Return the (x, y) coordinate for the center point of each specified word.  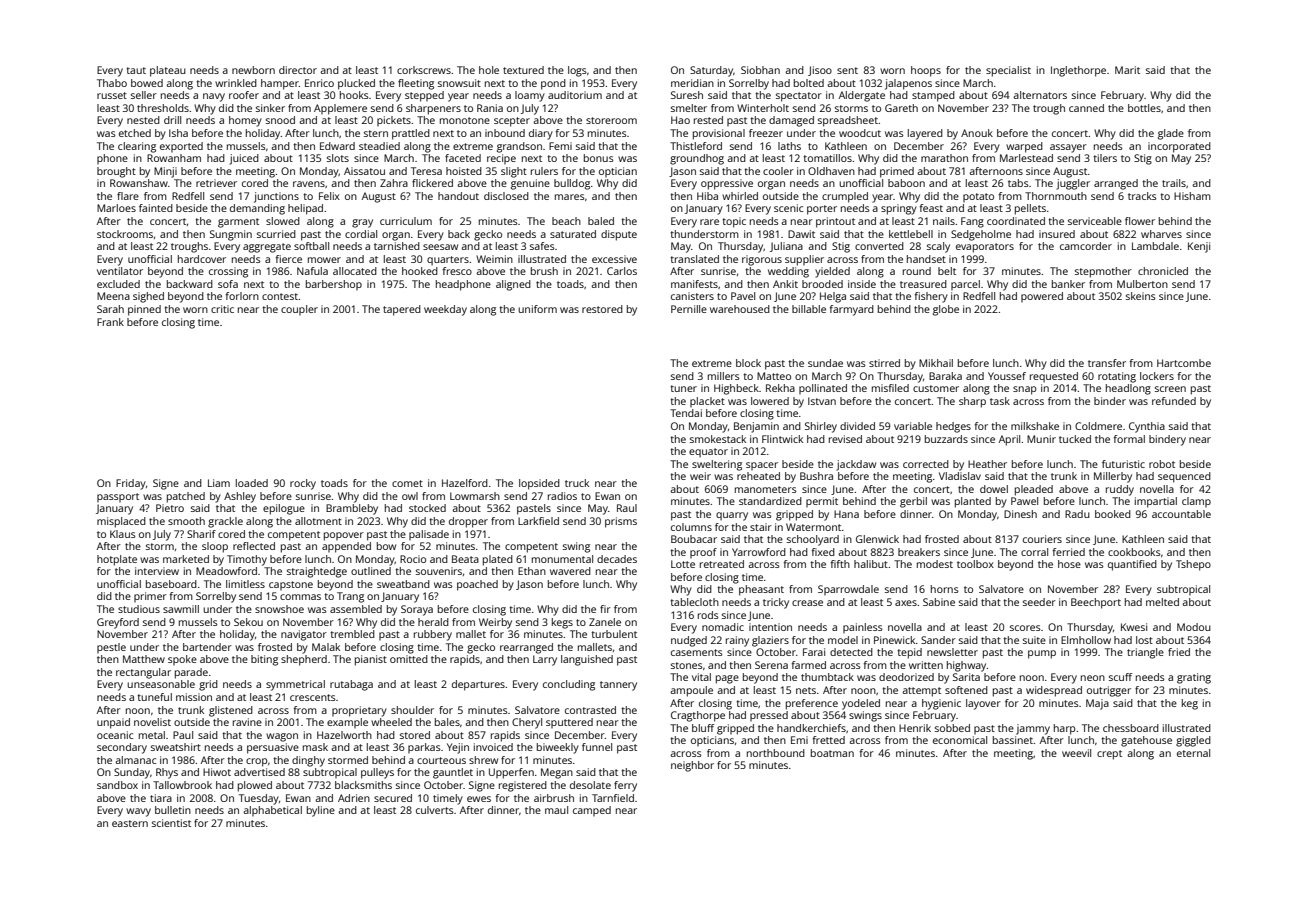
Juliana (786, 247)
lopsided (539, 484)
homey (245, 121)
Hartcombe (1184, 363)
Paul (183, 735)
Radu (1077, 514)
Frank (110, 322)
